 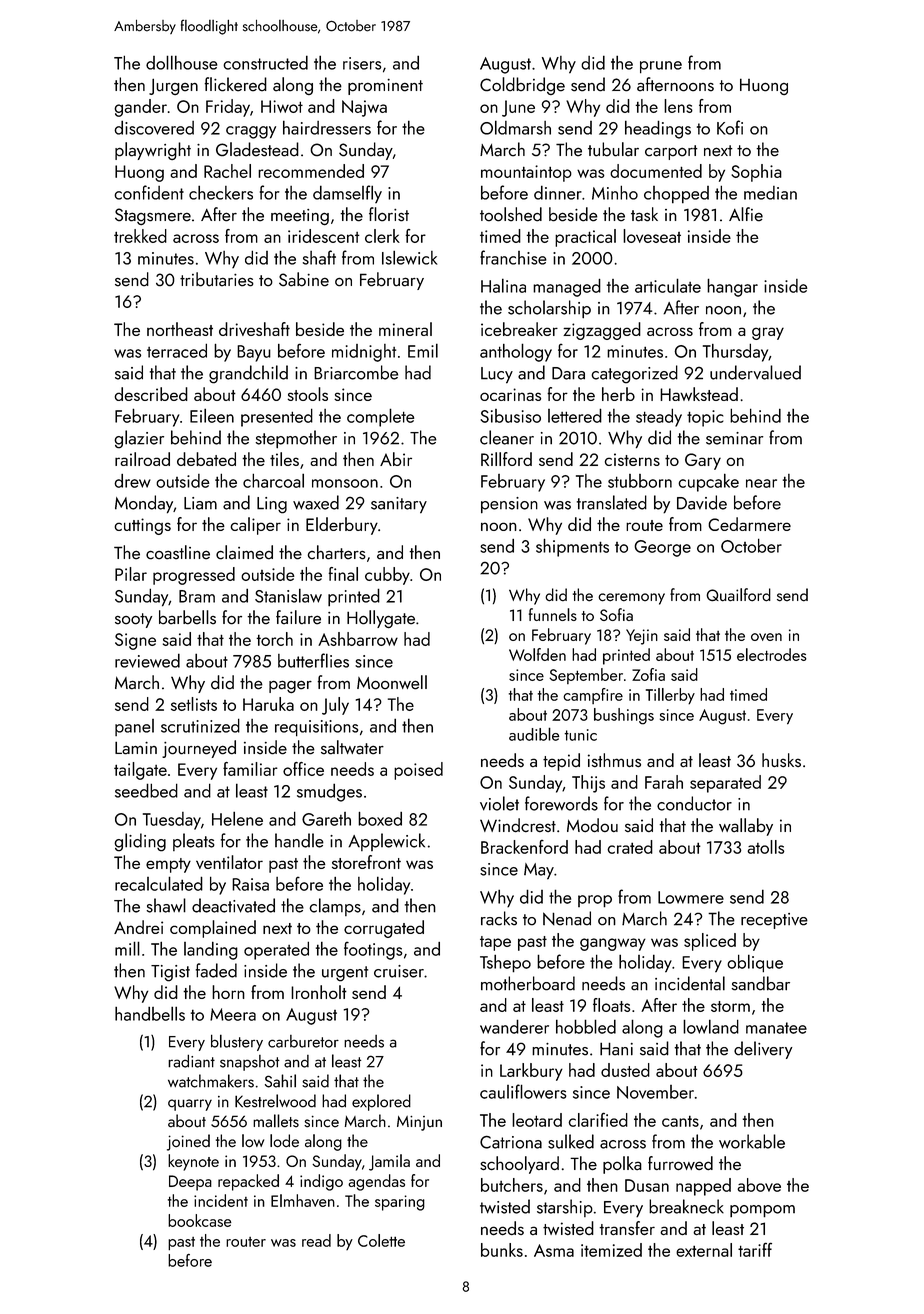 I want to click on explored, so click(x=381, y=1102).
